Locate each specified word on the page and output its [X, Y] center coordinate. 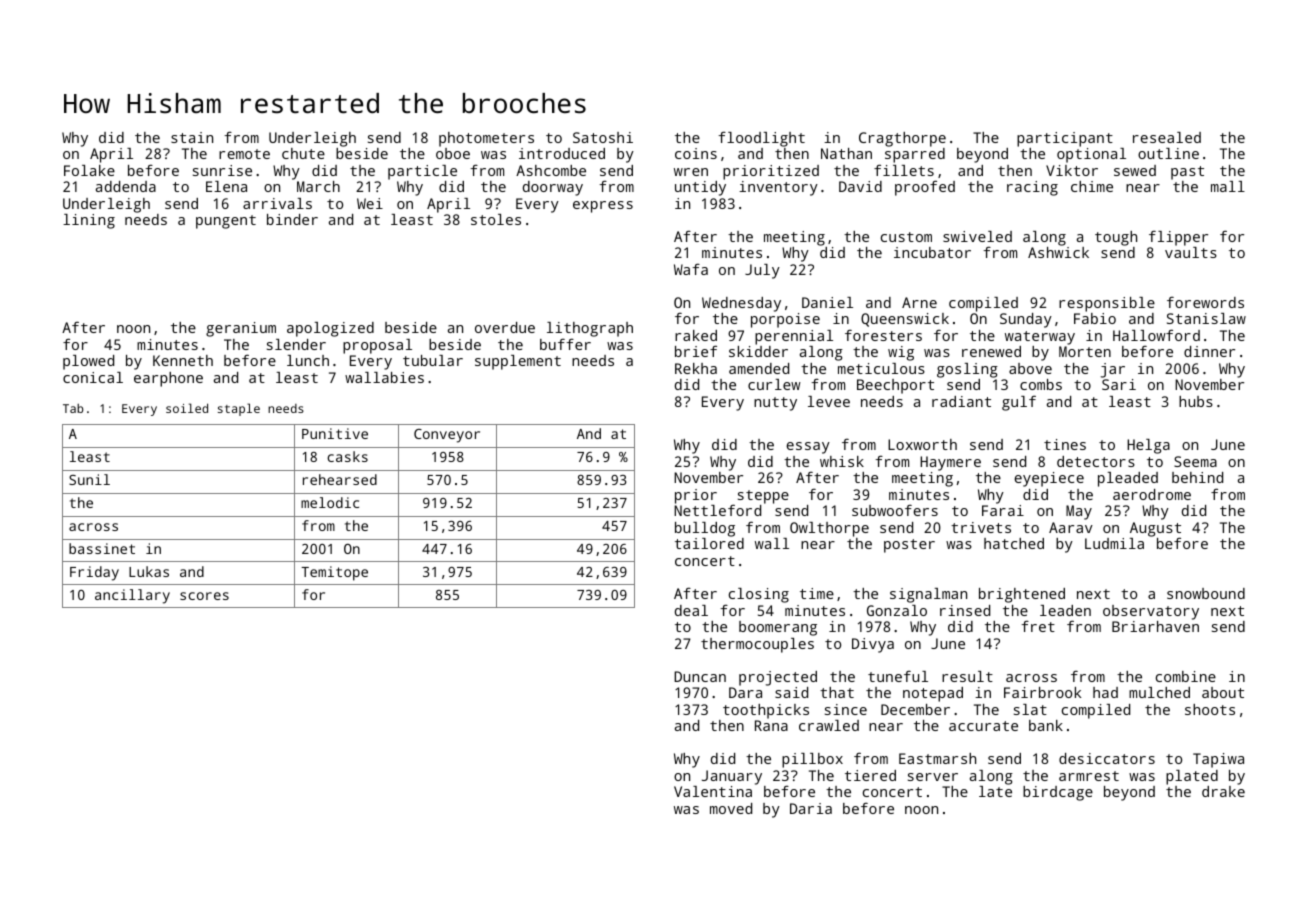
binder [292, 219]
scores [204, 596]
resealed [1167, 137]
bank [1046, 725]
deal [691, 610]
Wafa [691, 269]
